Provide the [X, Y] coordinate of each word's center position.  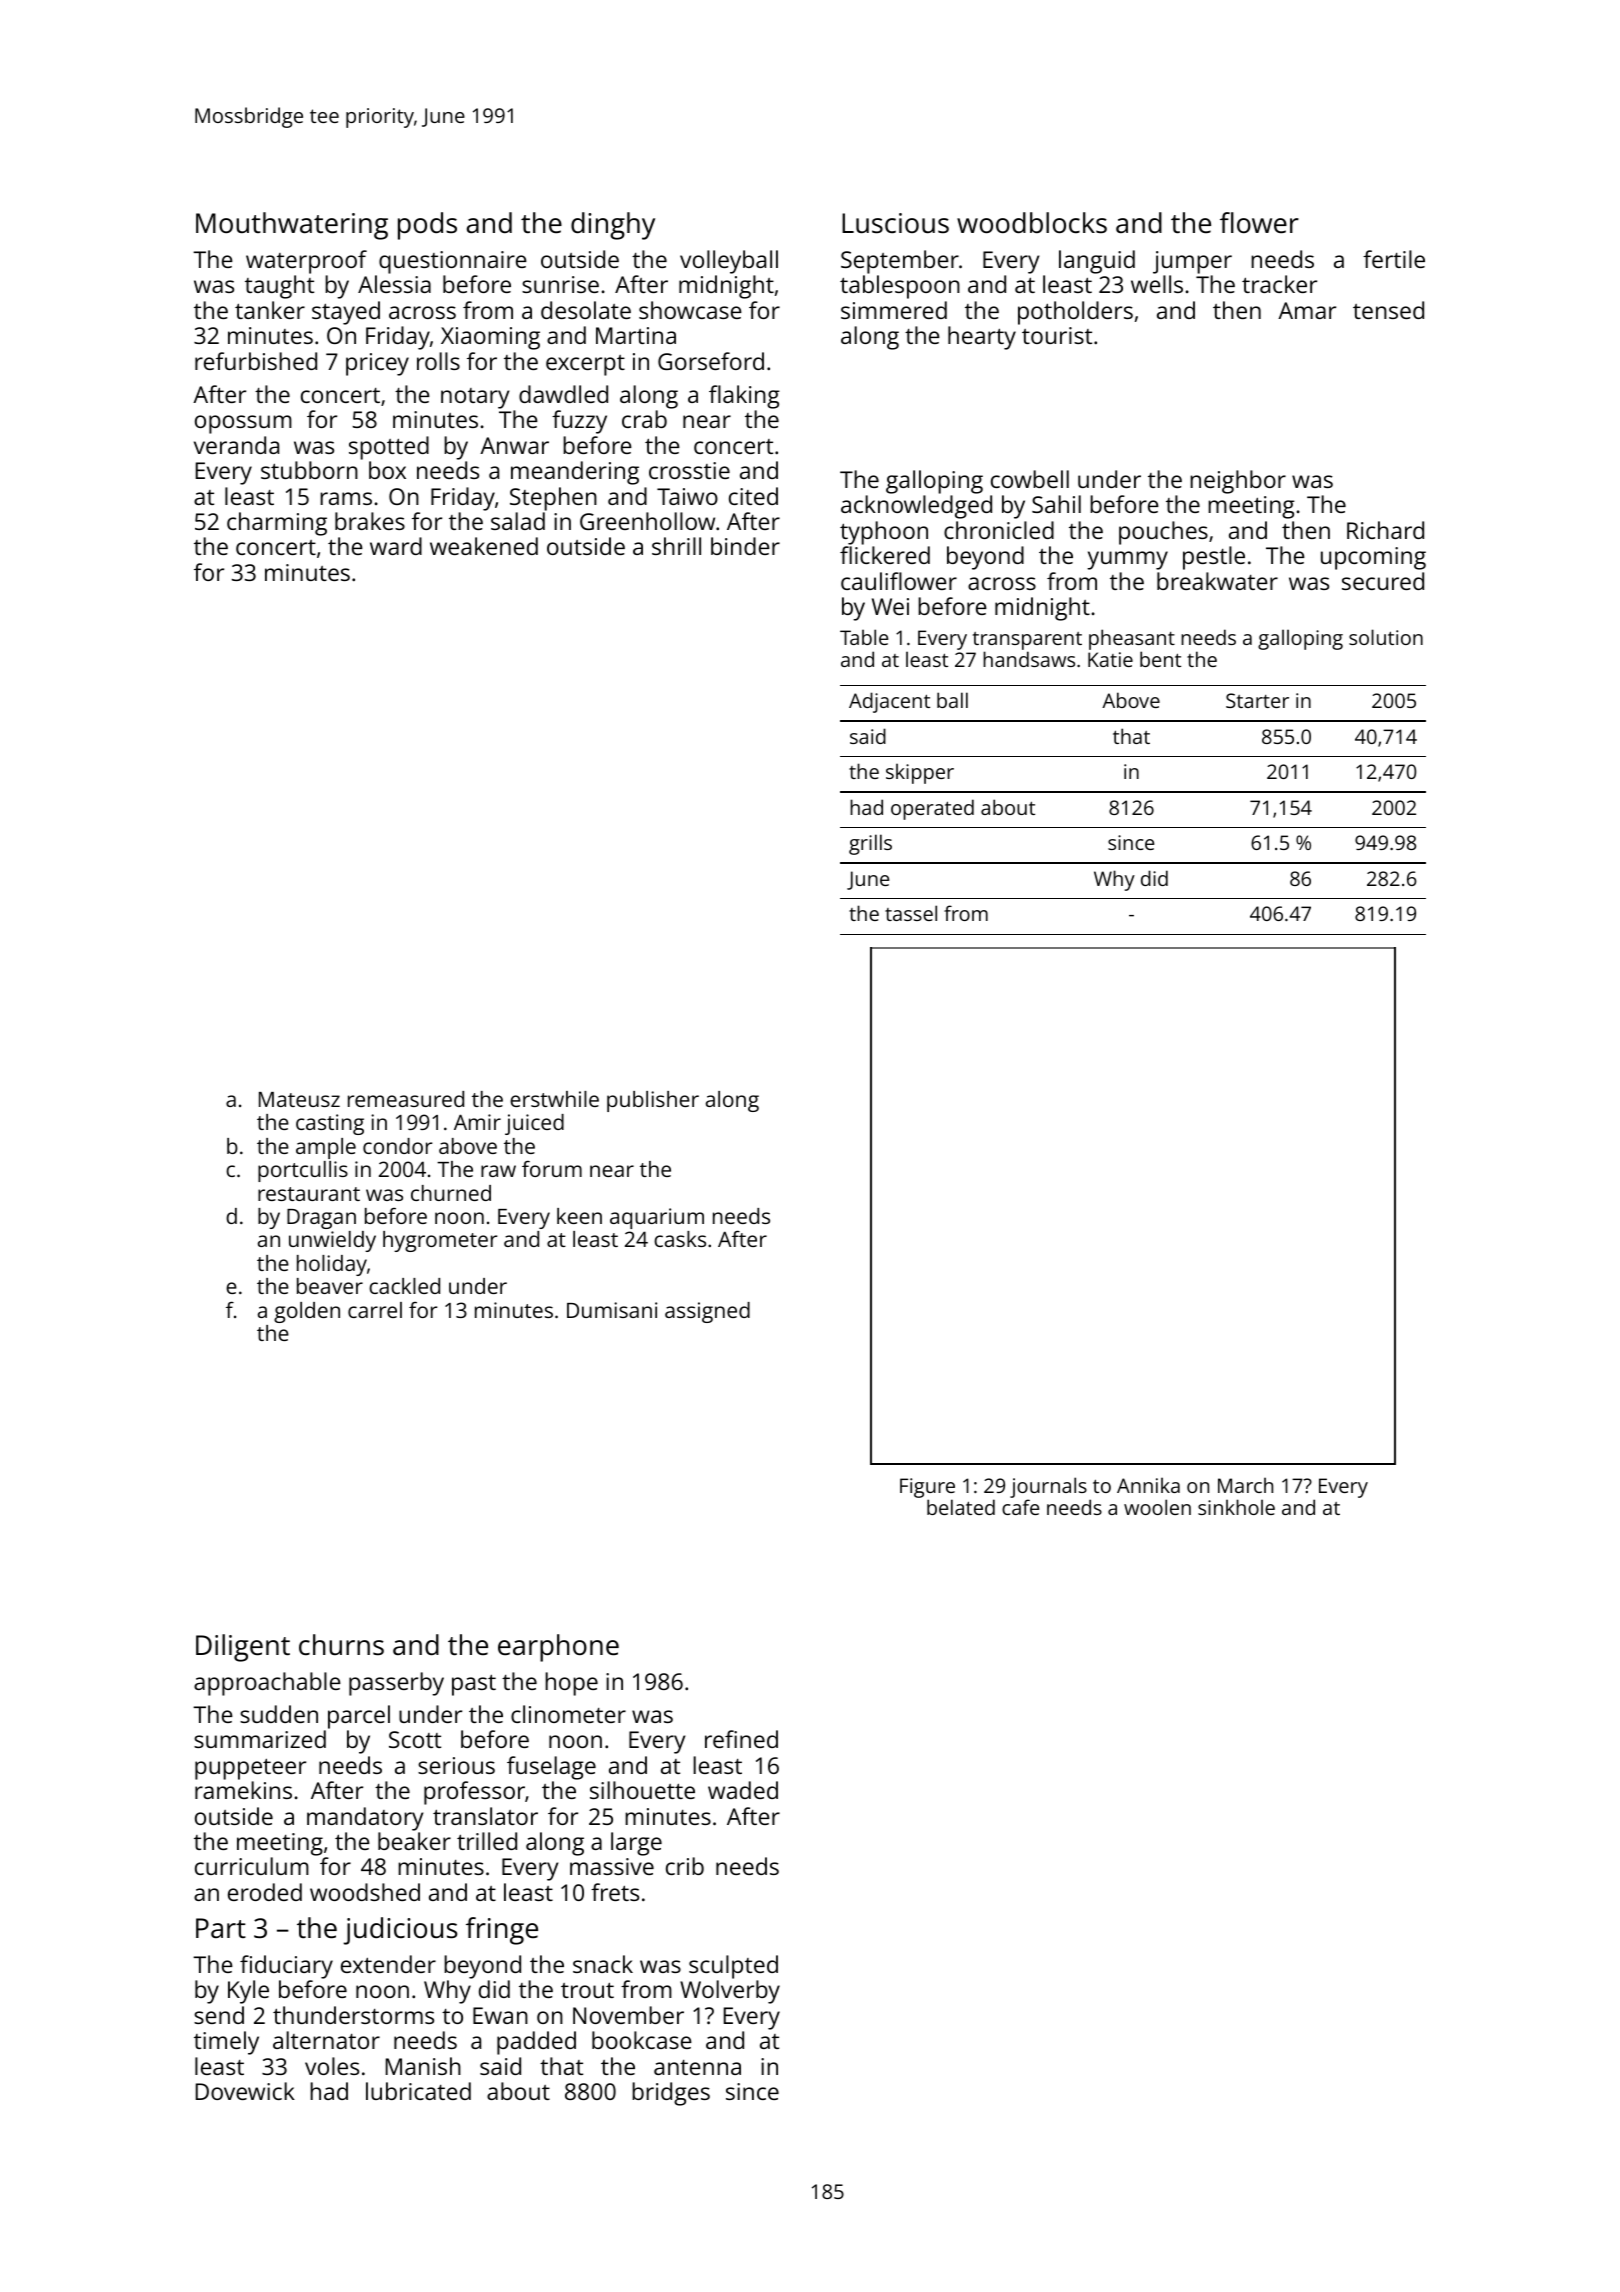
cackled [404, 1286]
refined [741, 1739]
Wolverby [730, 1992]
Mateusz [299, 1099]
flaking [744, 397]
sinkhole [1236, 1507]
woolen [1157, 1507]
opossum [243, 424]
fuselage [551, 1768]
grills [870, 844]
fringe [502, 1931]
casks [680, 1239]
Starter [1257, 700]
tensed [1388, 310]
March [1245, 1485]
